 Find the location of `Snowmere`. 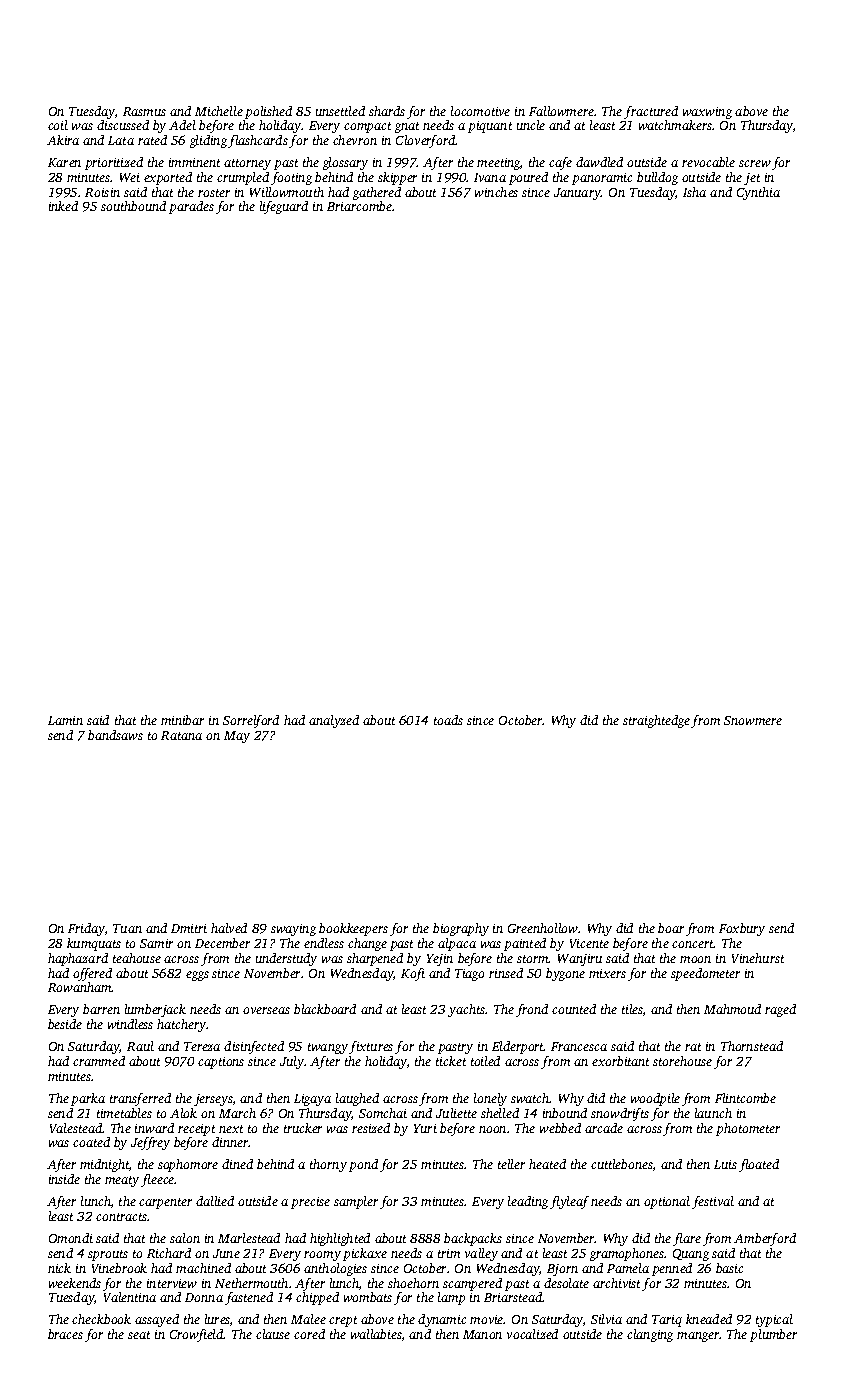

Snowmere is located at coordinates (753, 720).
